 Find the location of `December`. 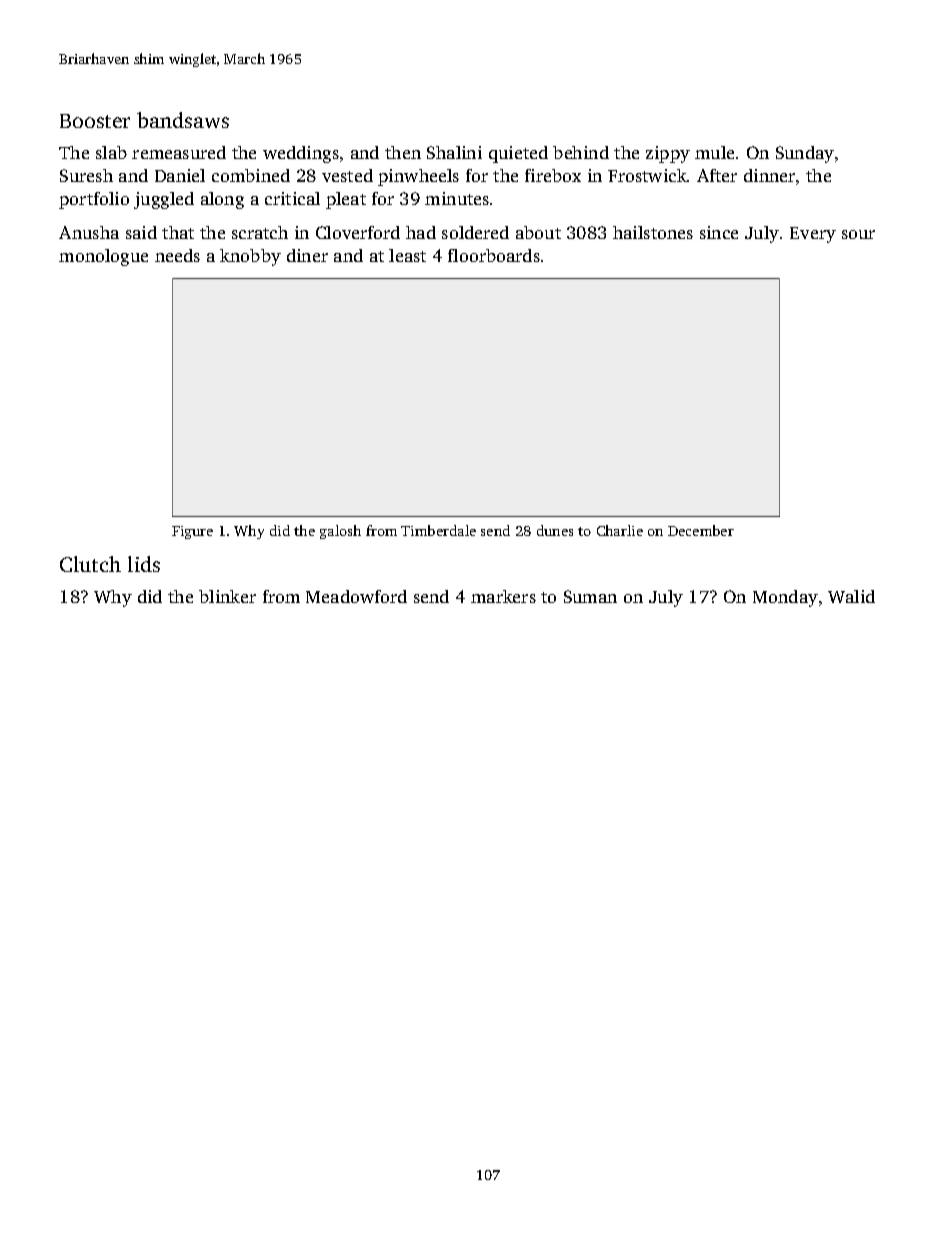

December is located at coordinates (701, 530).
